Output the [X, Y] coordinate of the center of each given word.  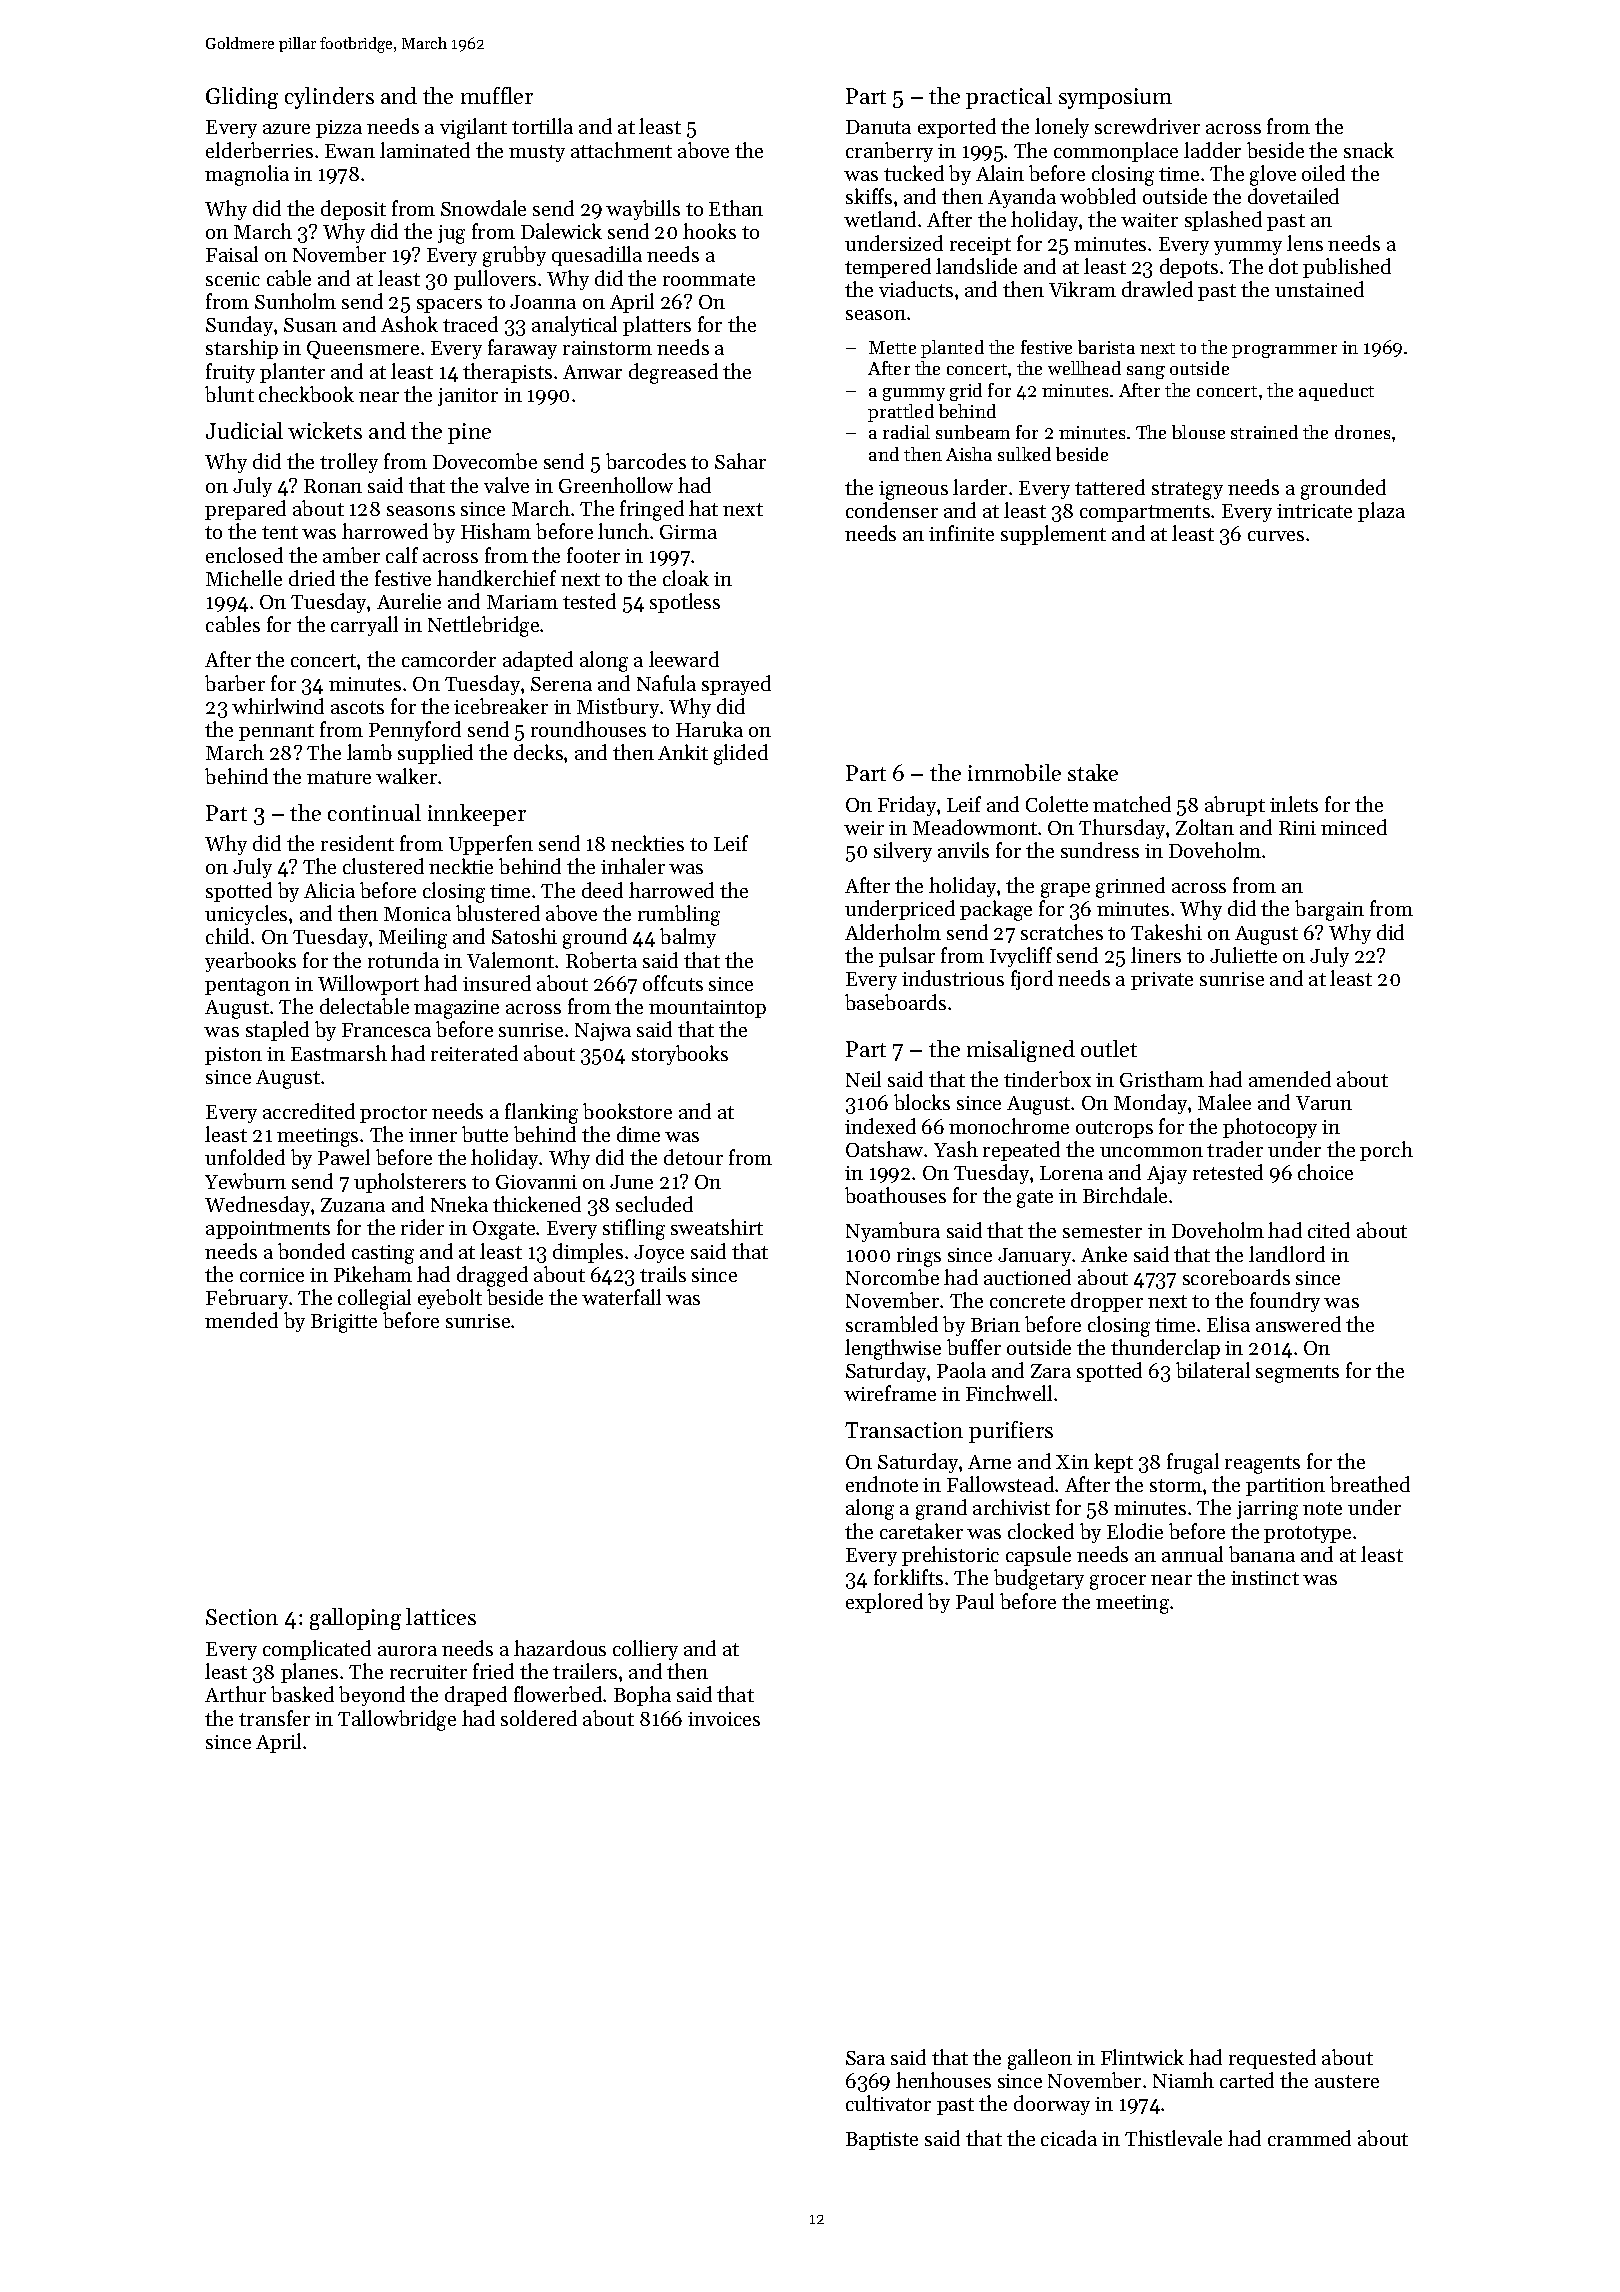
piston [233, 1056]
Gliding [242, 98]
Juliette [1243, 955]
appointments [268, 1230]
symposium [1115, 98]
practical [1009, 98]
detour [693, 1157]
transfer [274, 1718]
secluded [654, 1204]
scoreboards [1236, 1277]
